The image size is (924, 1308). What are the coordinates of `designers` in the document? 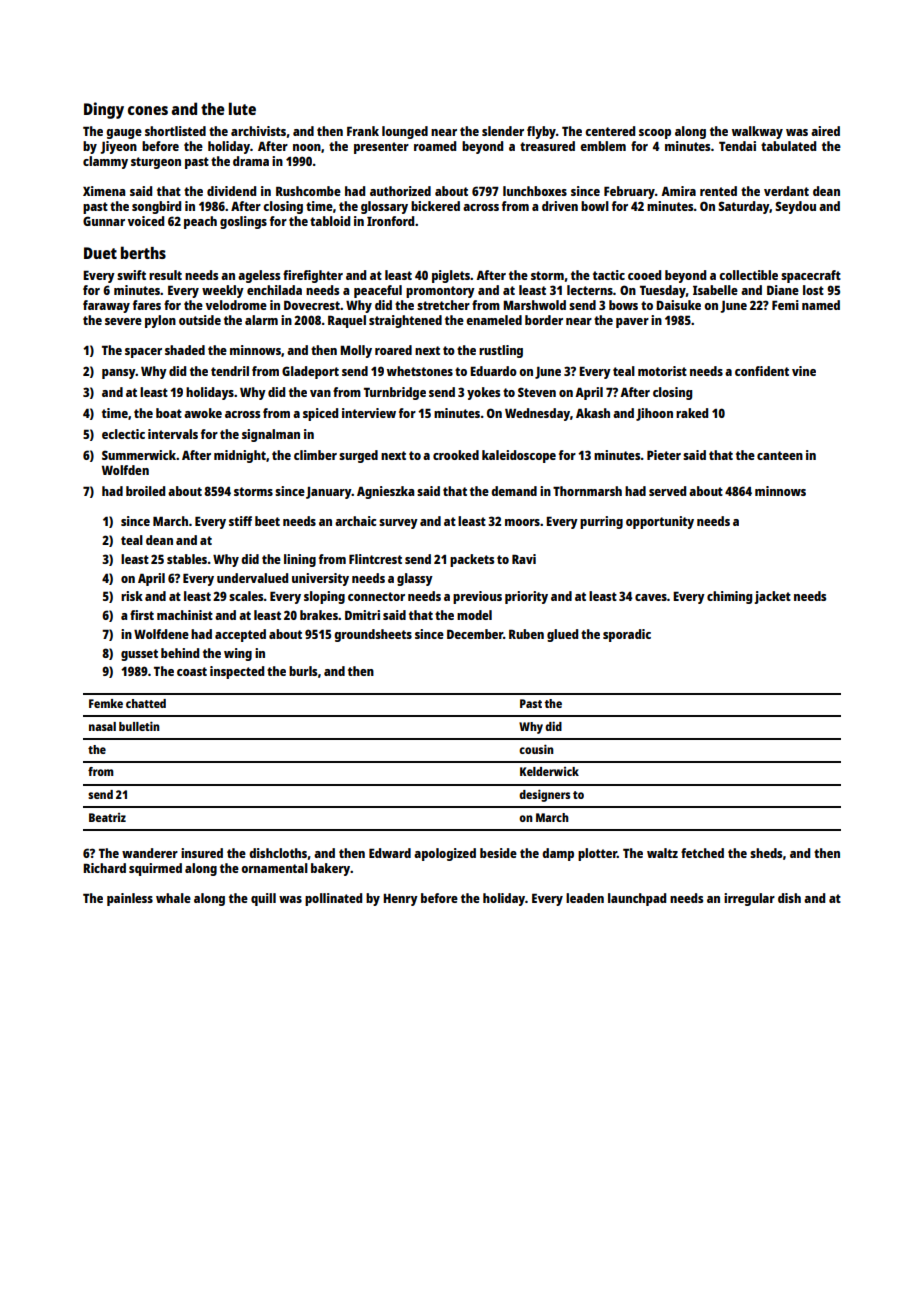 It's located at (544, 795).
